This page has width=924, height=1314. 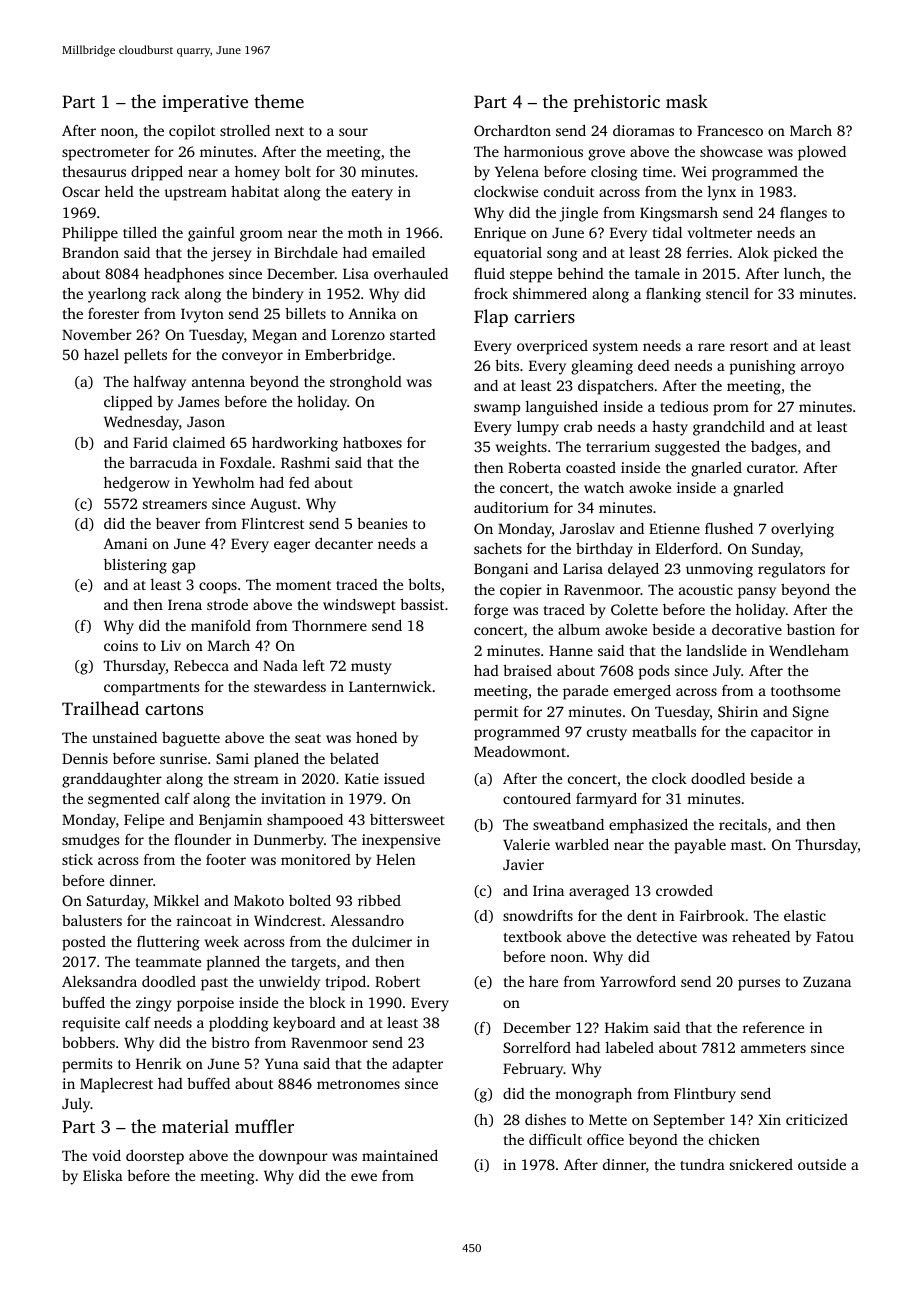 What do you see at coordinates (761, 1164) in the page?
I see `snickered` at bounding box center [761, 1164].
